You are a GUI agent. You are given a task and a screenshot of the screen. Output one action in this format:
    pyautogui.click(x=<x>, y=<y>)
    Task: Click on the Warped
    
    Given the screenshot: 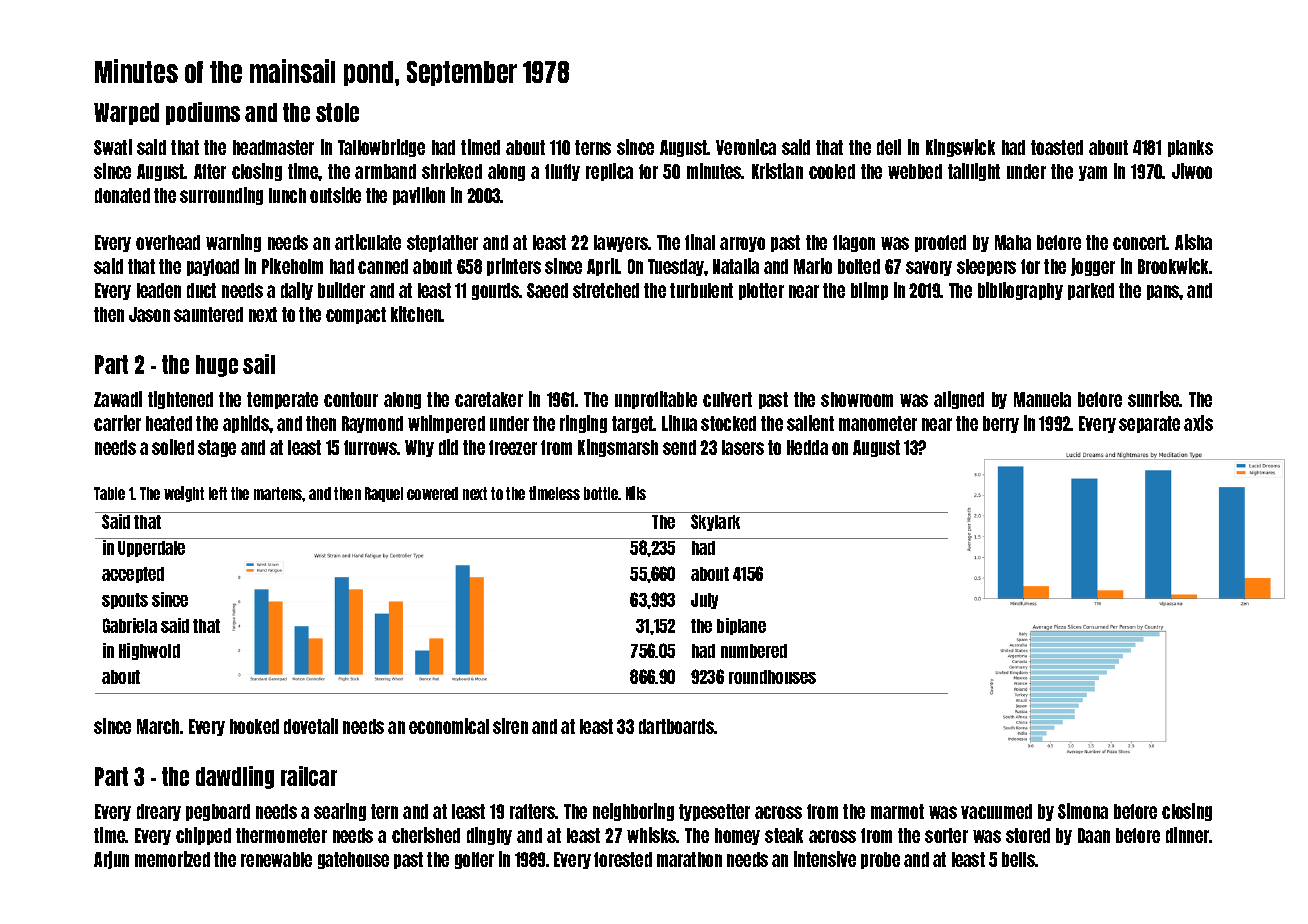 What is the action you would take?
    pyautogui.click(x=126, y=114)
